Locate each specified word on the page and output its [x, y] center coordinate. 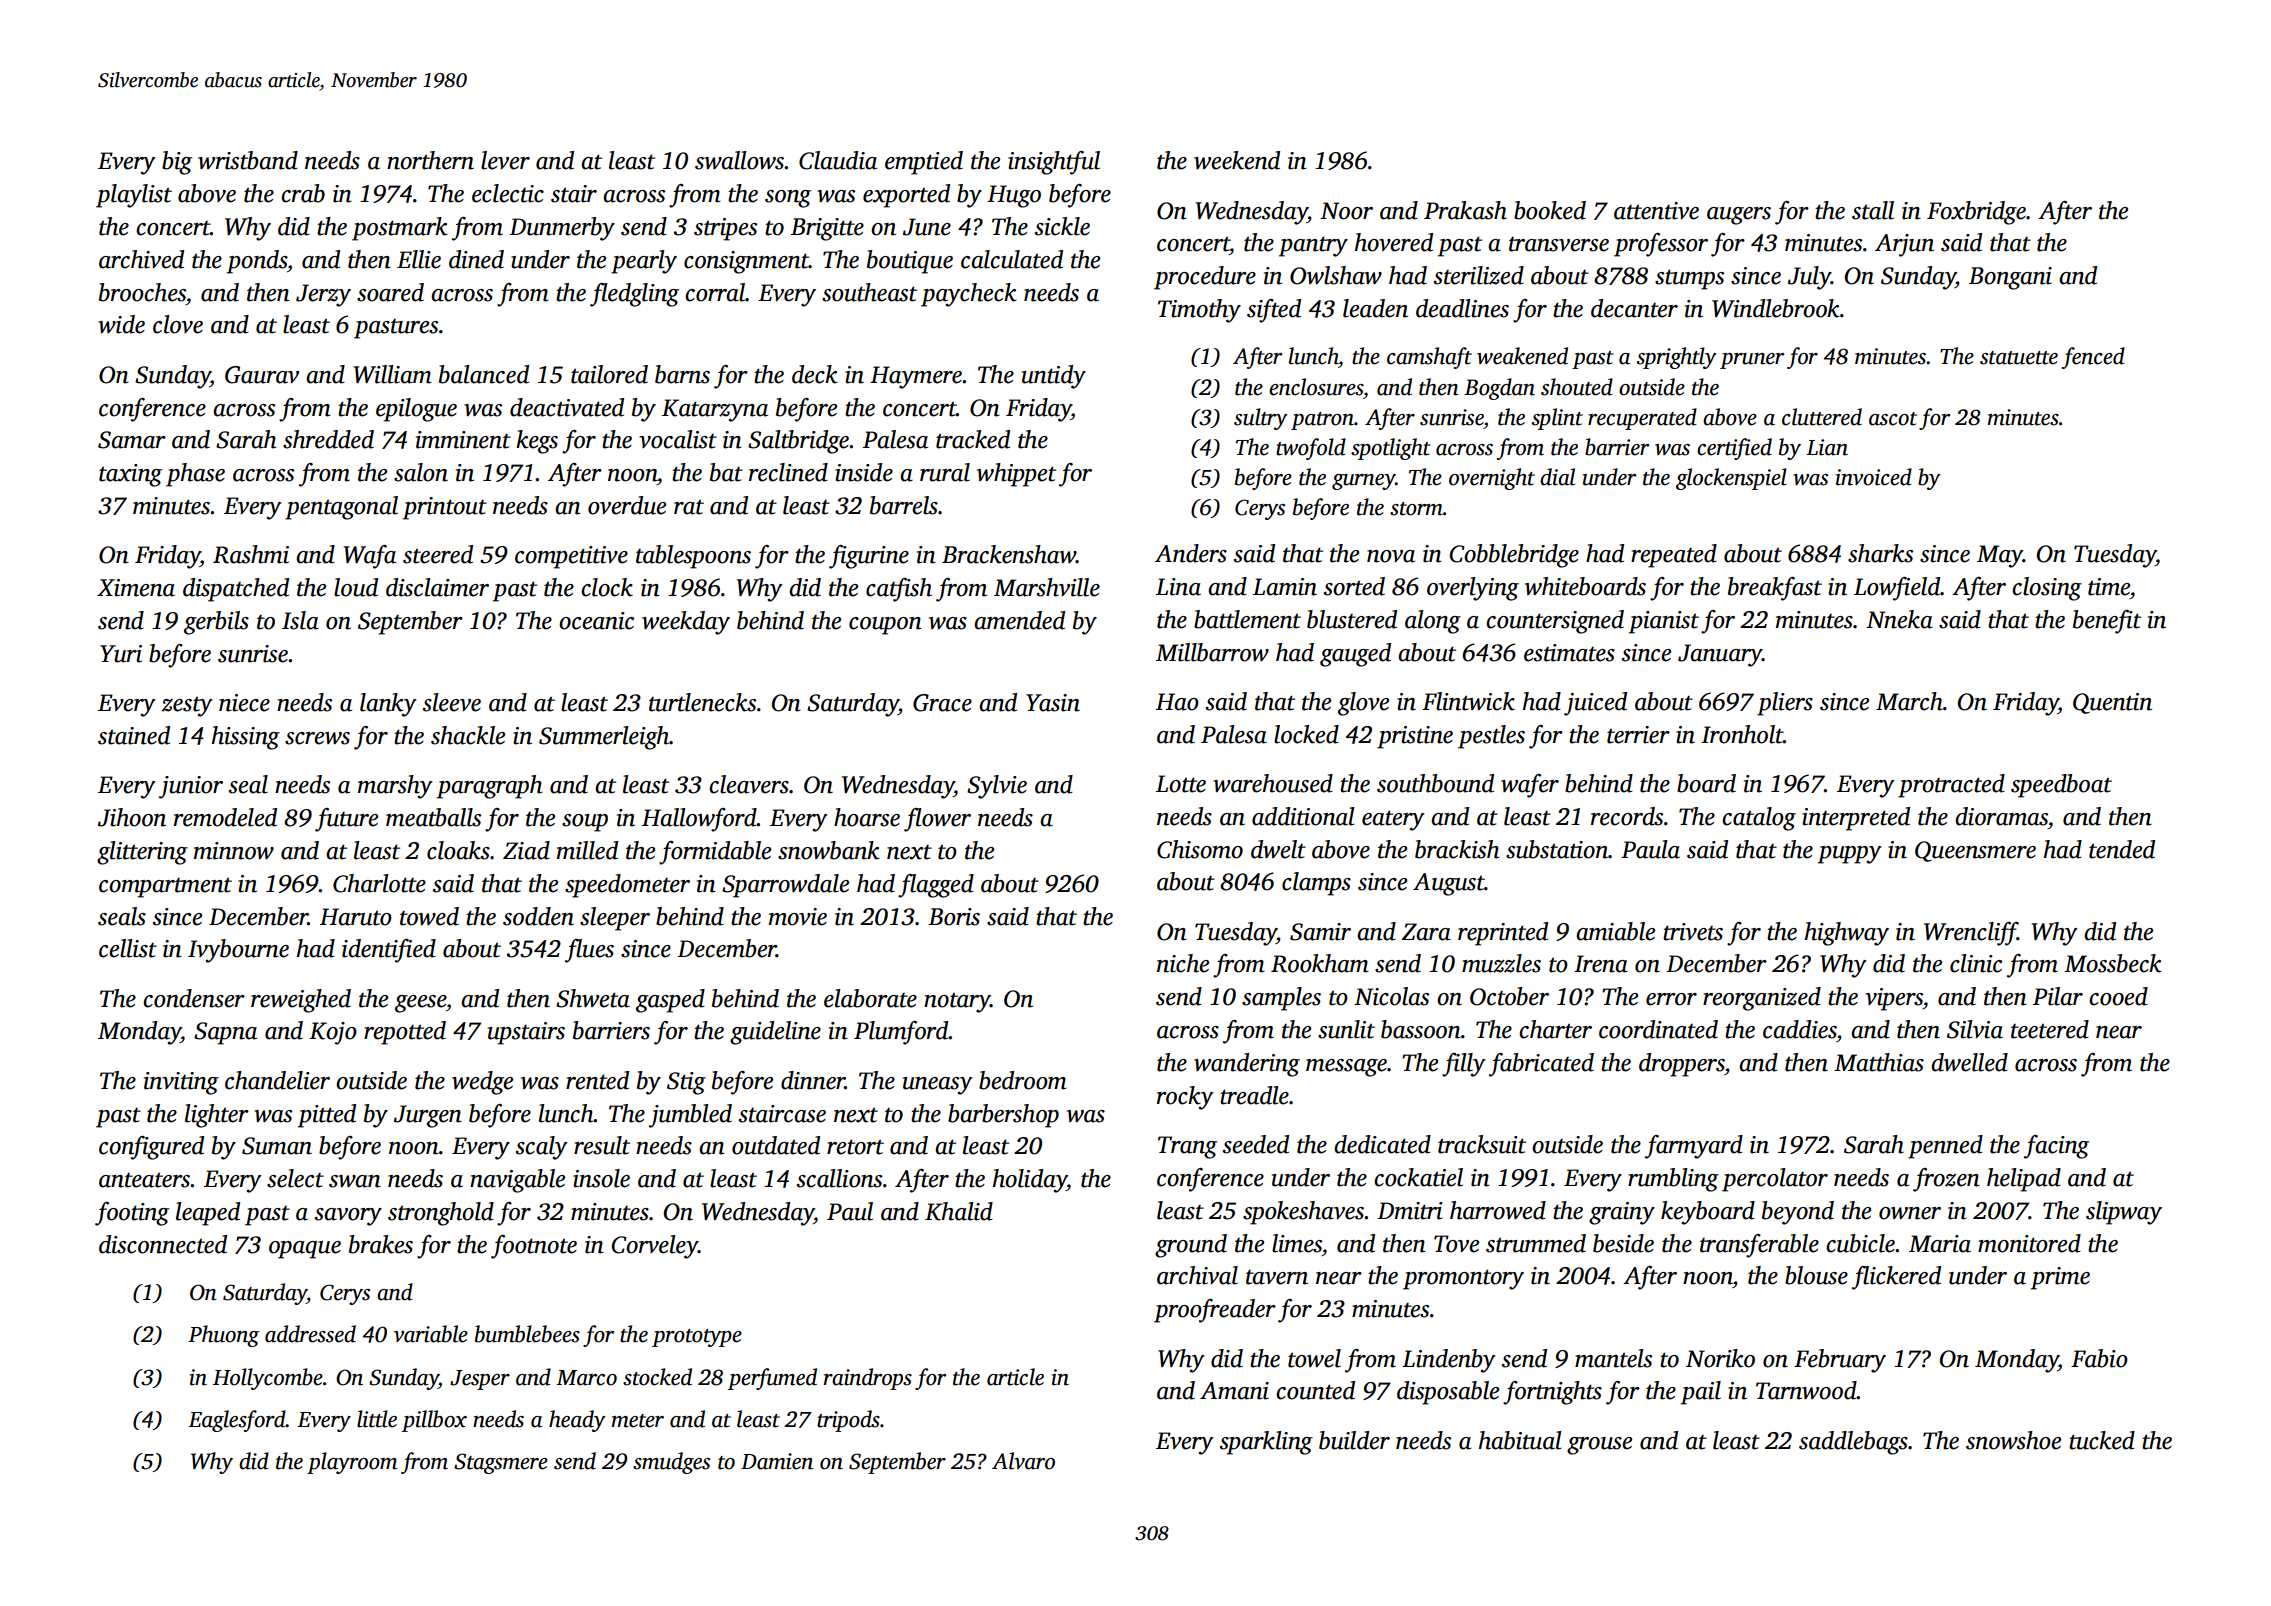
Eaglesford [237, 1421]
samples [1281, 999]
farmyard [1694, 1147]
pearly [644, 262]
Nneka [1899, 619]
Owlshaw [1336, 275]
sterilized [1479, 275]
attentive [1656, 211]
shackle [468, 735]
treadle [1254, 1095]
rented [597, 1080]
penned [1945, 1147]
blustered [1352, 619]
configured [151, 1148]
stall [1873, 210]
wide [121, 324]
